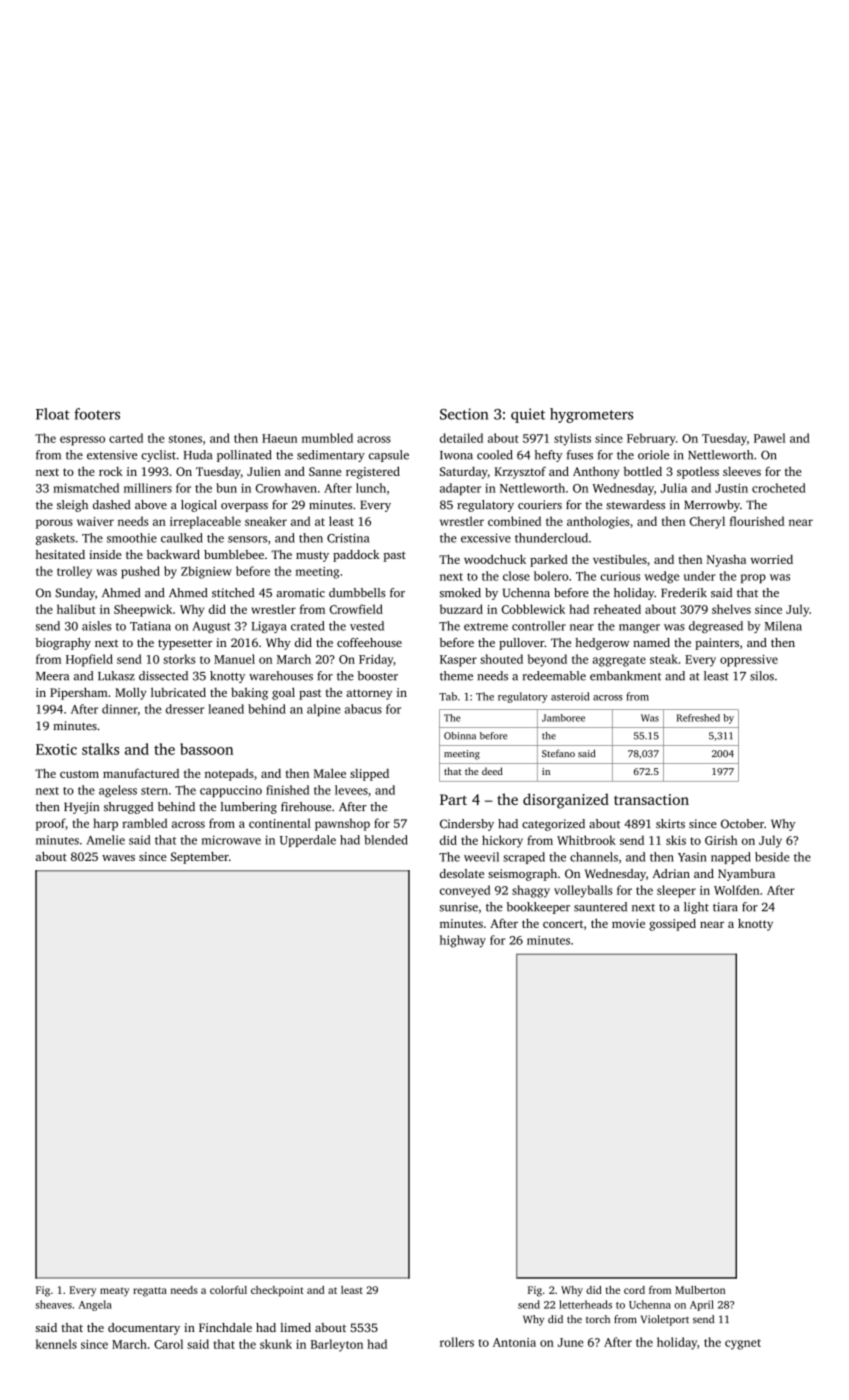 This screenshot has width=849, height=1400. Describe the element at coordinates (463, 941) in the screenshot. I see `highway` at that location.
